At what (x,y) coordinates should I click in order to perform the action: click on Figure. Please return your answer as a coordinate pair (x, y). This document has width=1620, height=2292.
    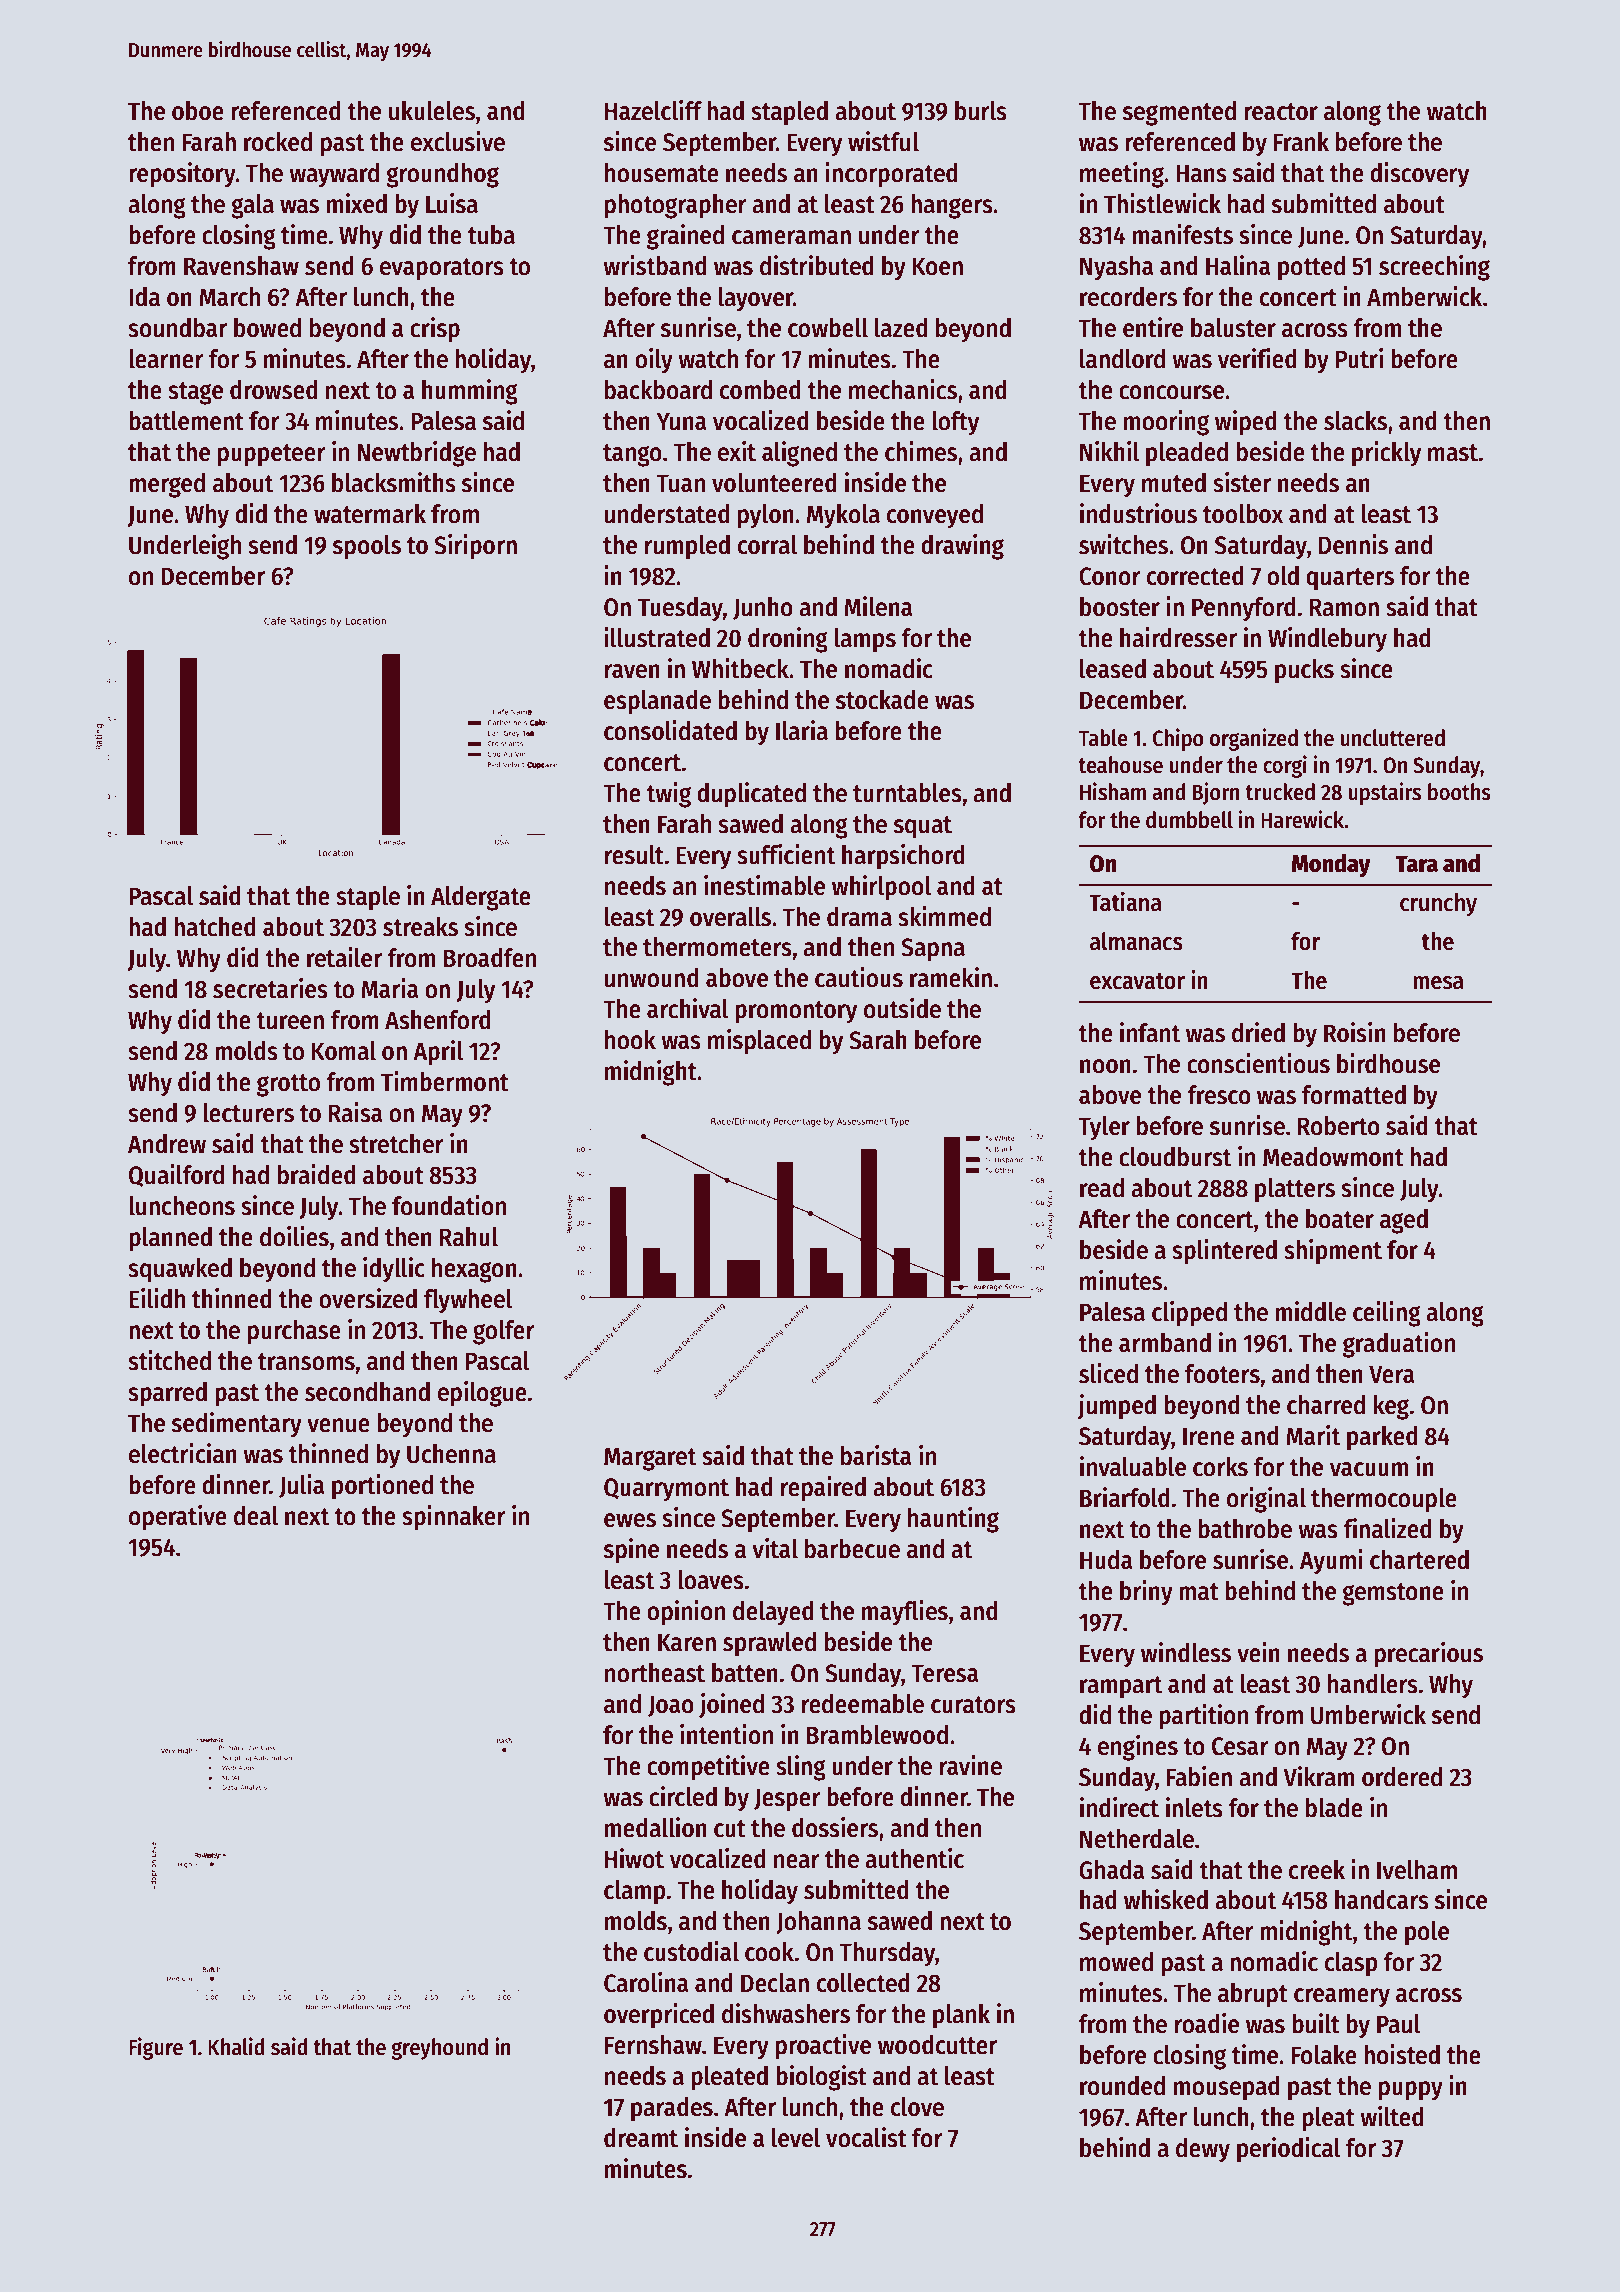
    Looking at the image, I should click on (156, 2048).
